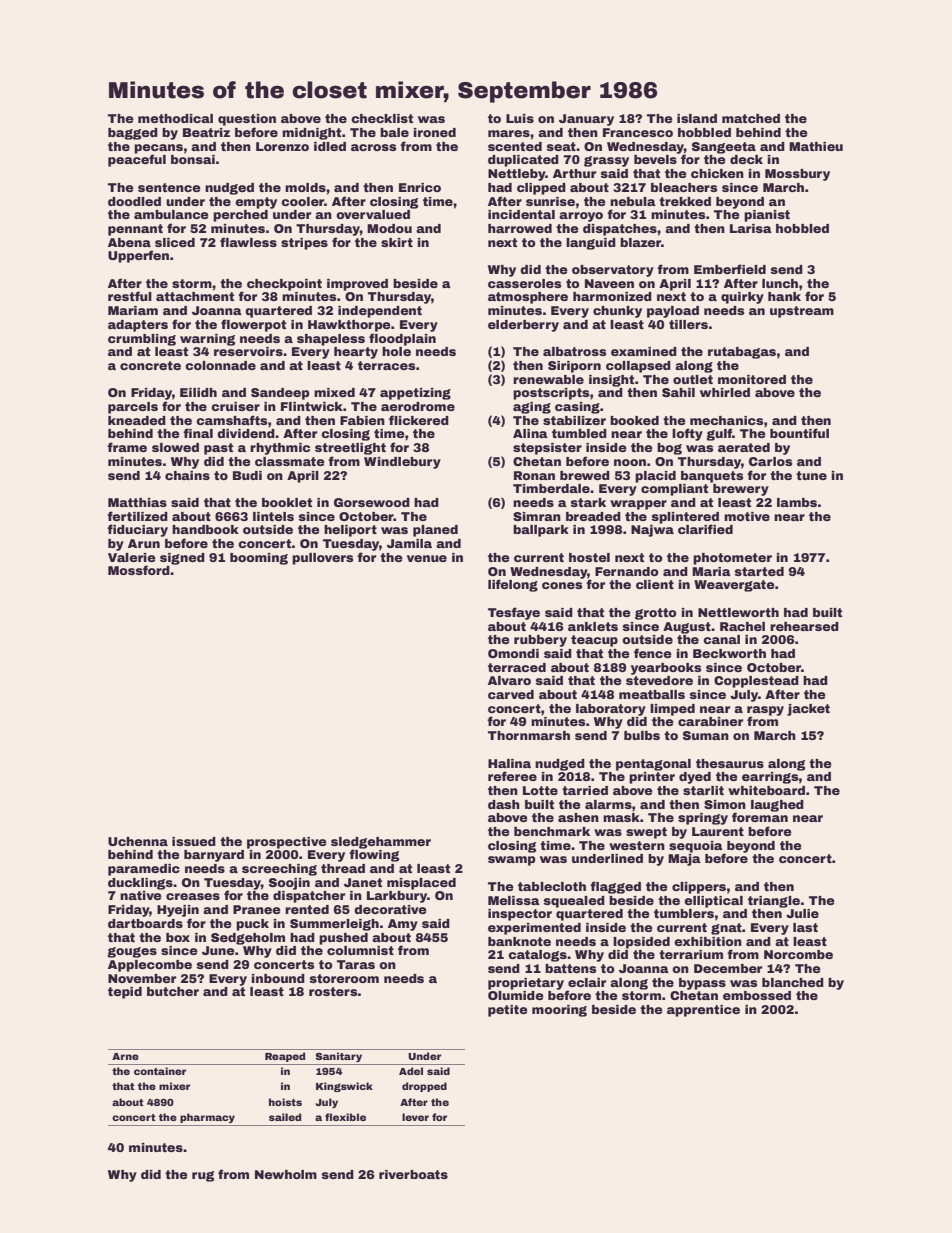  What do you see at coordinates (747, 516) in the screenshot?
I see `motive` at bounding box center [747, 516].
